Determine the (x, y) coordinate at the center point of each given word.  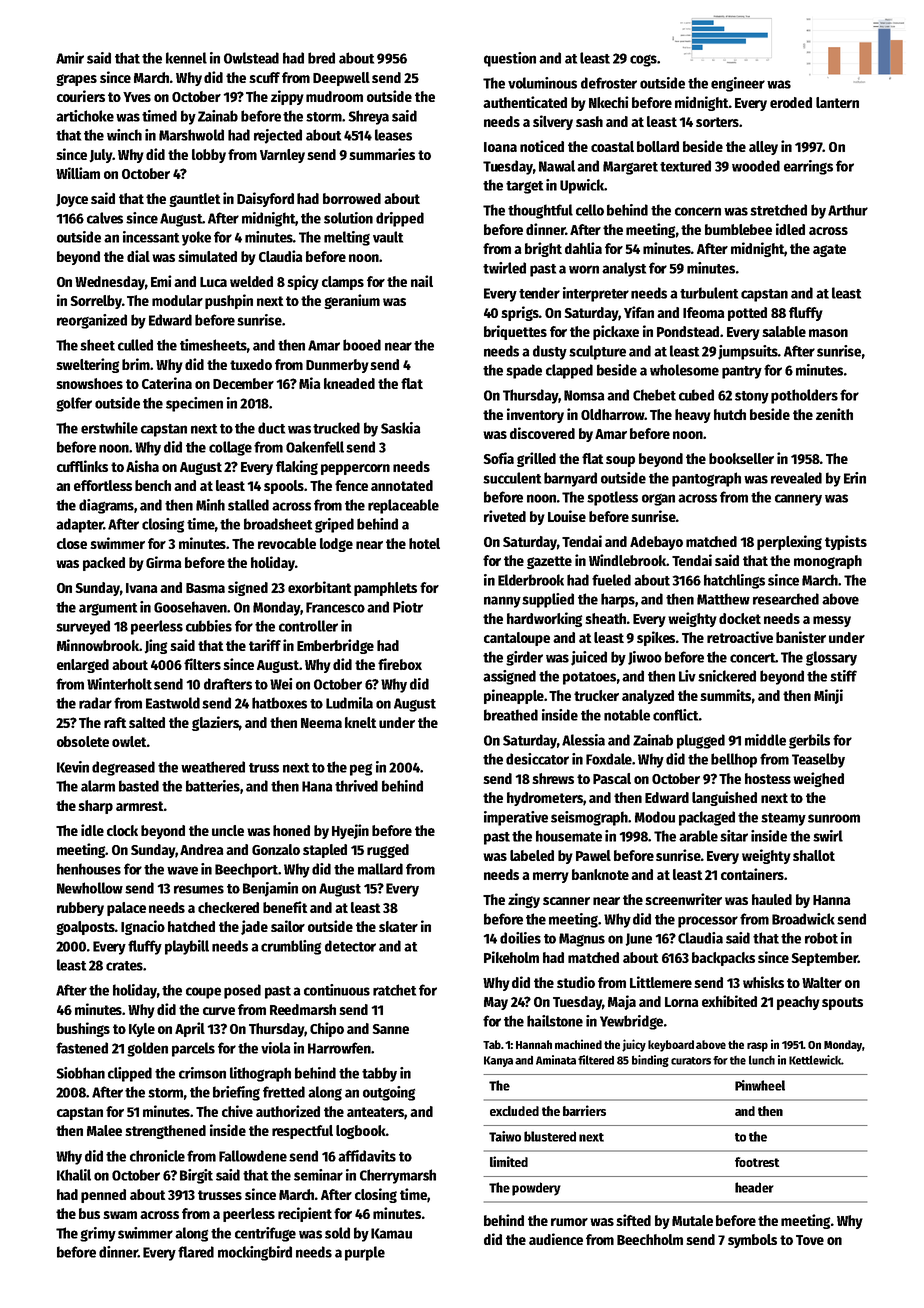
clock (122, 830)
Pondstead (688, 331)
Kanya (498, 1061)
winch (124, 135)
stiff (843, 676)
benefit (285, 907)
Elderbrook (531, 580)
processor (708, 922)
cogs (643, 61)
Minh (210, 505)
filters (202, 664)
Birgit (196, 1176)
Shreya (368, 117)
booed (362, 345)
